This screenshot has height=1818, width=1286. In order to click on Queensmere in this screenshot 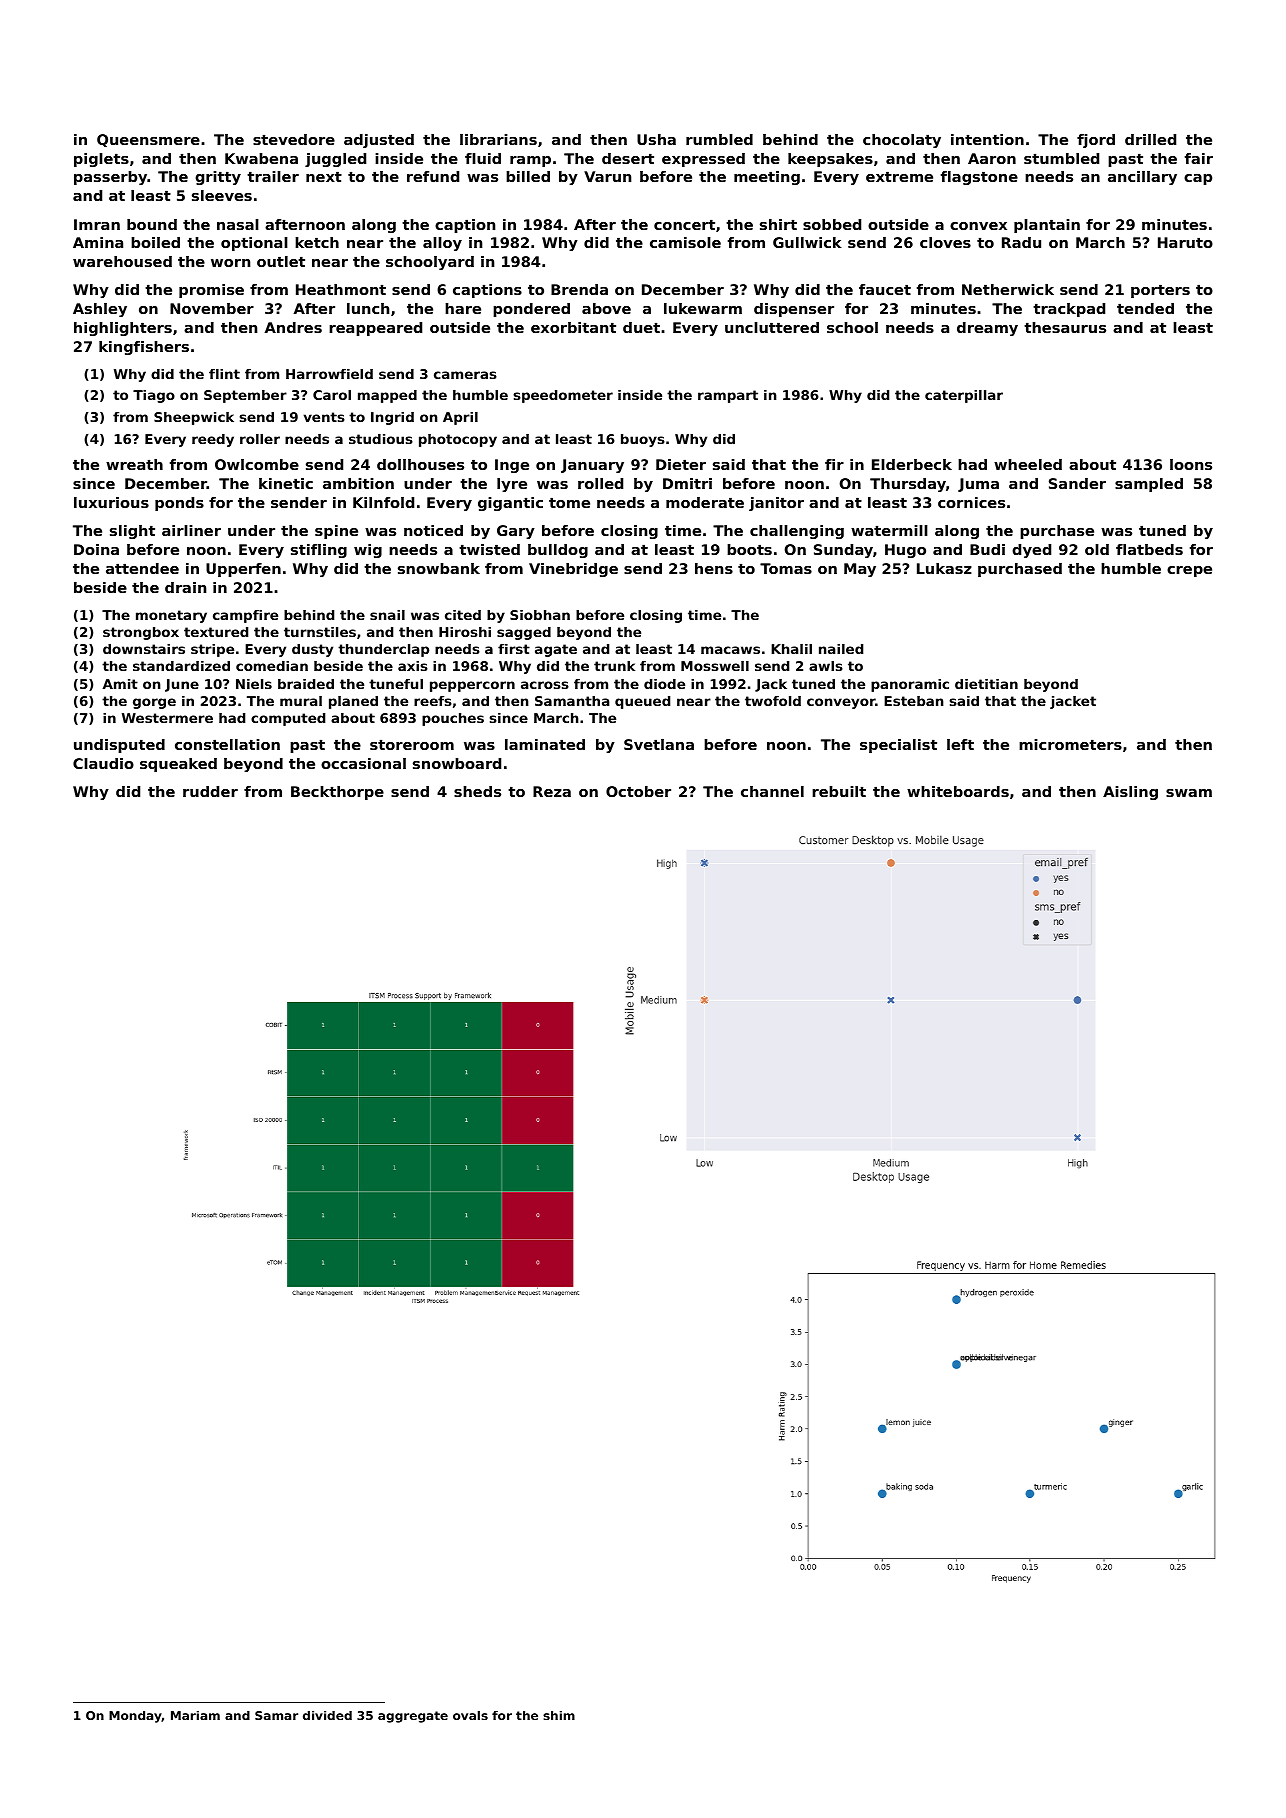, I will do `click(148, 140)`.
